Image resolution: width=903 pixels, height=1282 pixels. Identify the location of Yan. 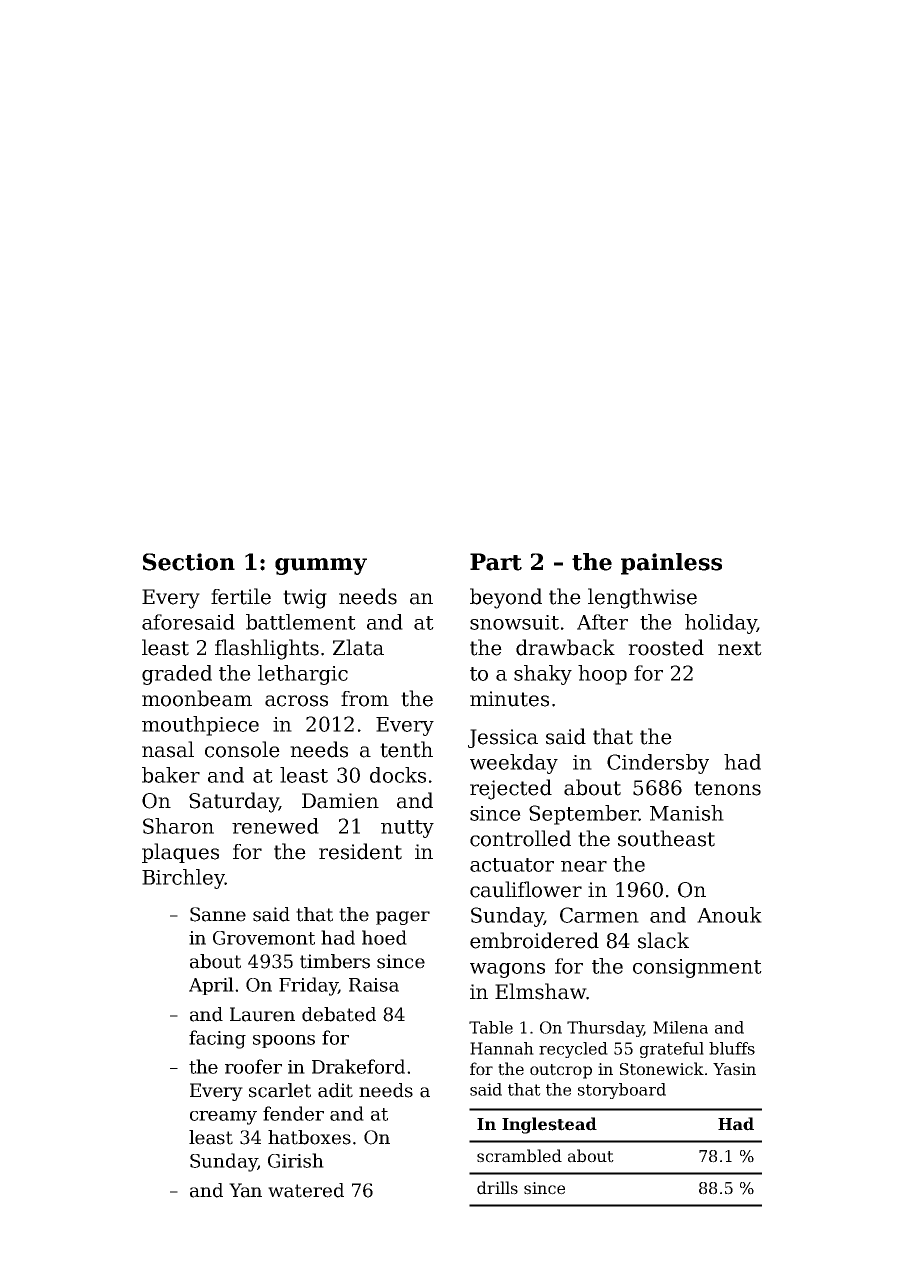
(245, 1190).
